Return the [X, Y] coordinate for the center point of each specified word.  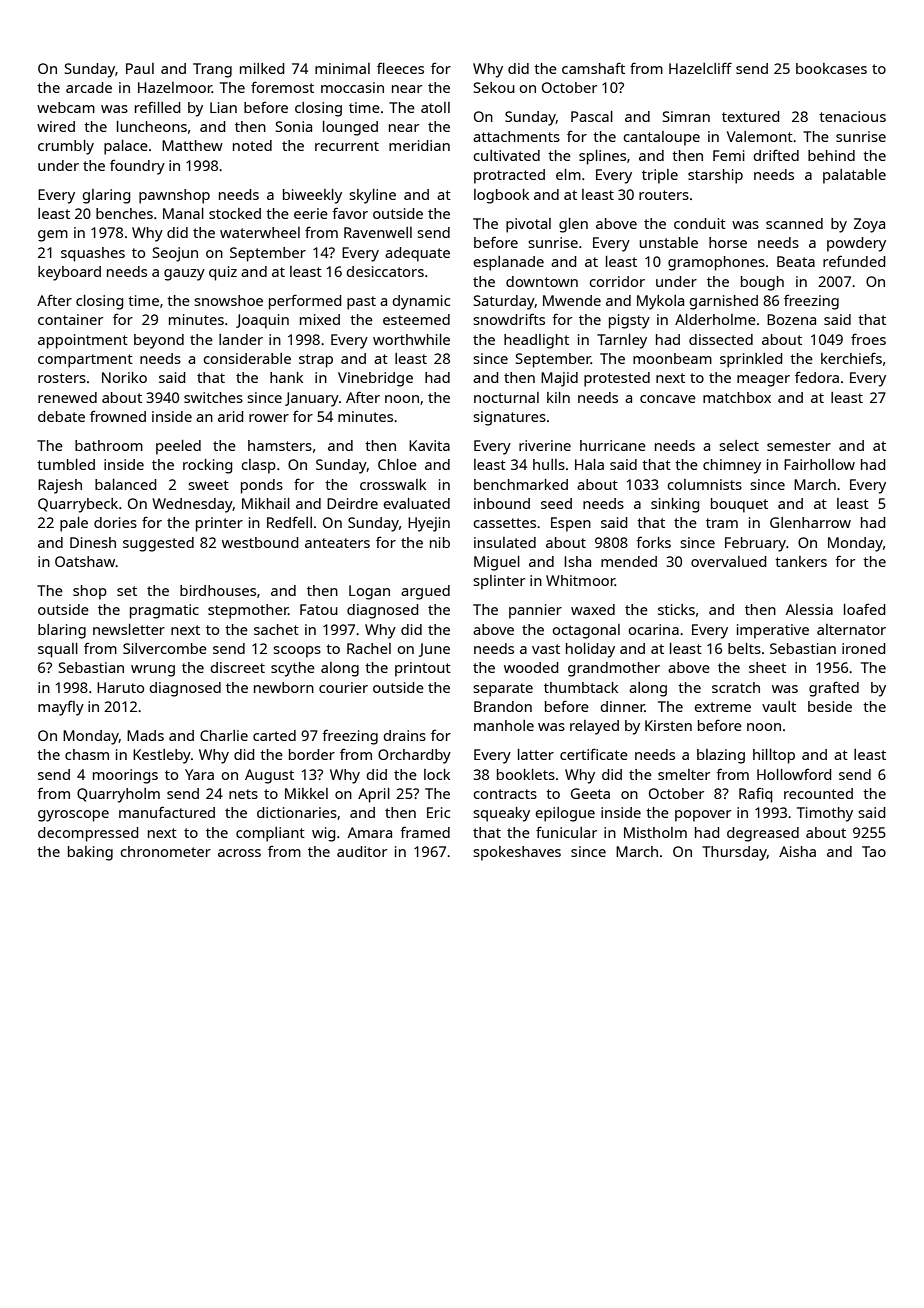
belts [744, 648]
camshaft [593, 68]
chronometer [165, 851]
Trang [212, 70]
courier [343, 687]
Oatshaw [85, 561]
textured [750, 116]
